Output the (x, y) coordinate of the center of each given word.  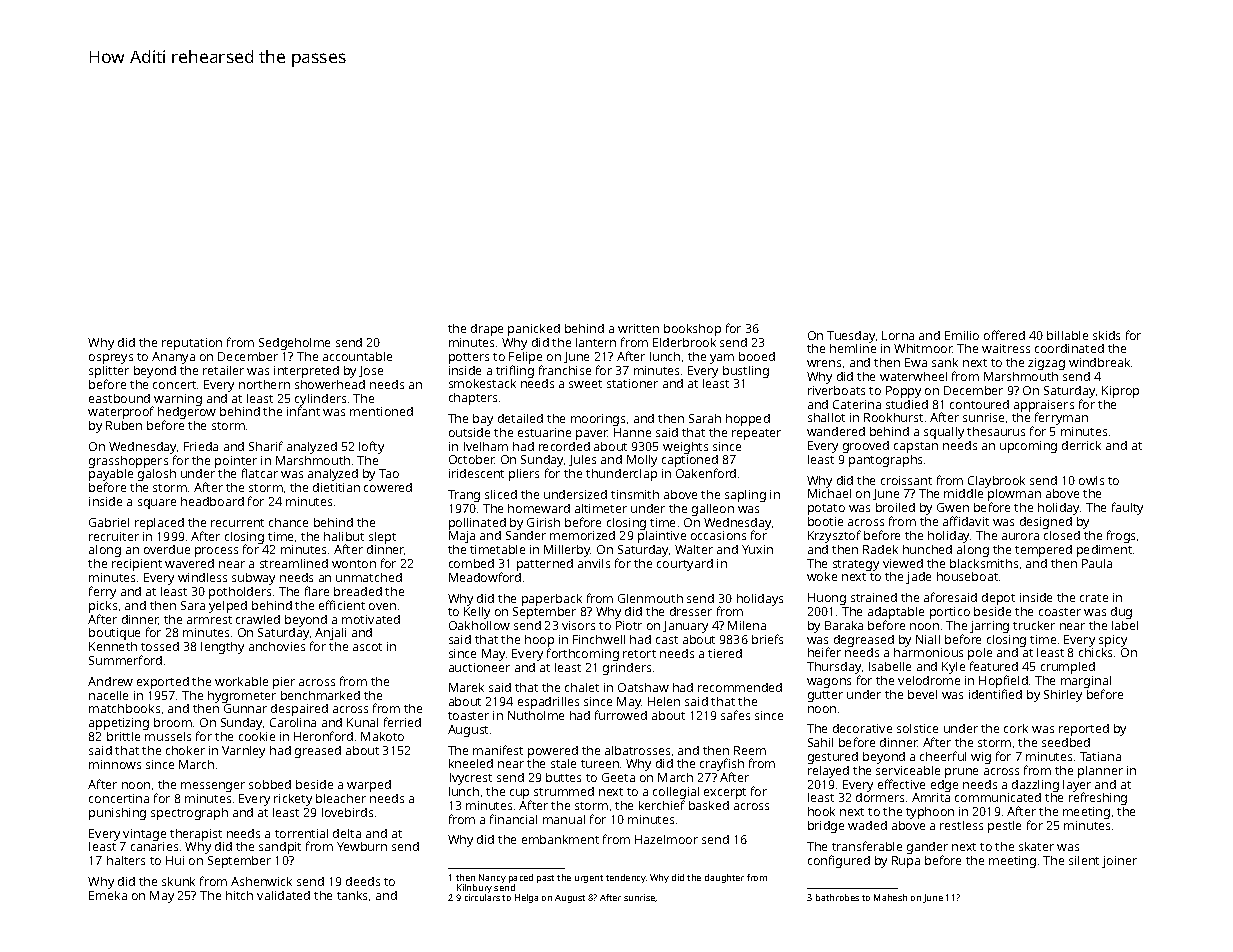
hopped (748, 420)
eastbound (119, 398)
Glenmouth (650, 598)
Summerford (125, 660)
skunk (178, 881)
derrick (1081, 445)
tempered (1043, 551)
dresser (691, 611)
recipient (137, 565)
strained (874, 597)
